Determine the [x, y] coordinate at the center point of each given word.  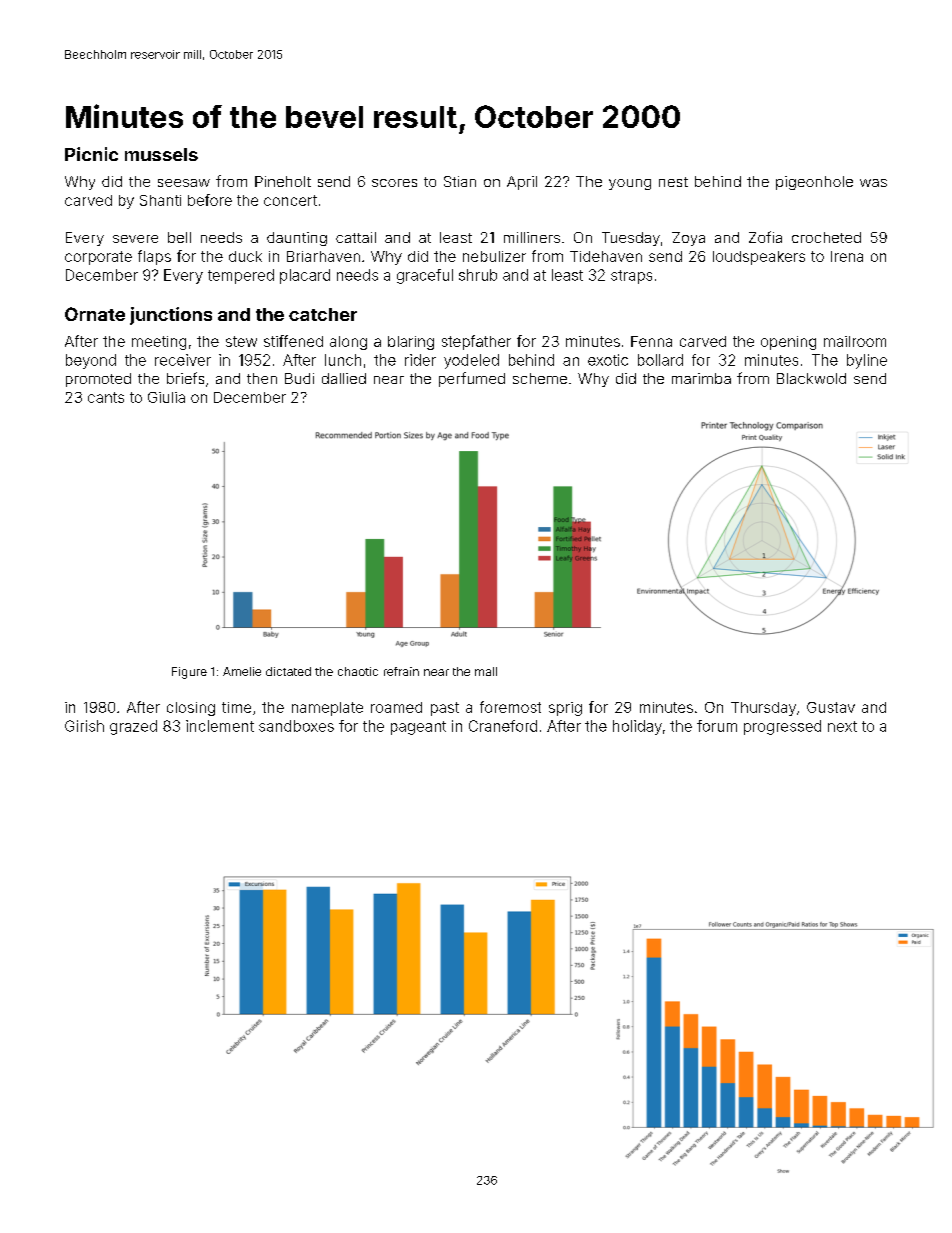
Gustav [831, 707]
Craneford [503, 726]
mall [486, 671]
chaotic [358, 671]
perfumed [472, 379]
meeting [159, 343]
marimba [701, 378]
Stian [460, 181]
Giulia [166, 397]
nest [673, 182]
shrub [478, 275]
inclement [220, 726]
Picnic [91, 154]
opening [788, 343]
